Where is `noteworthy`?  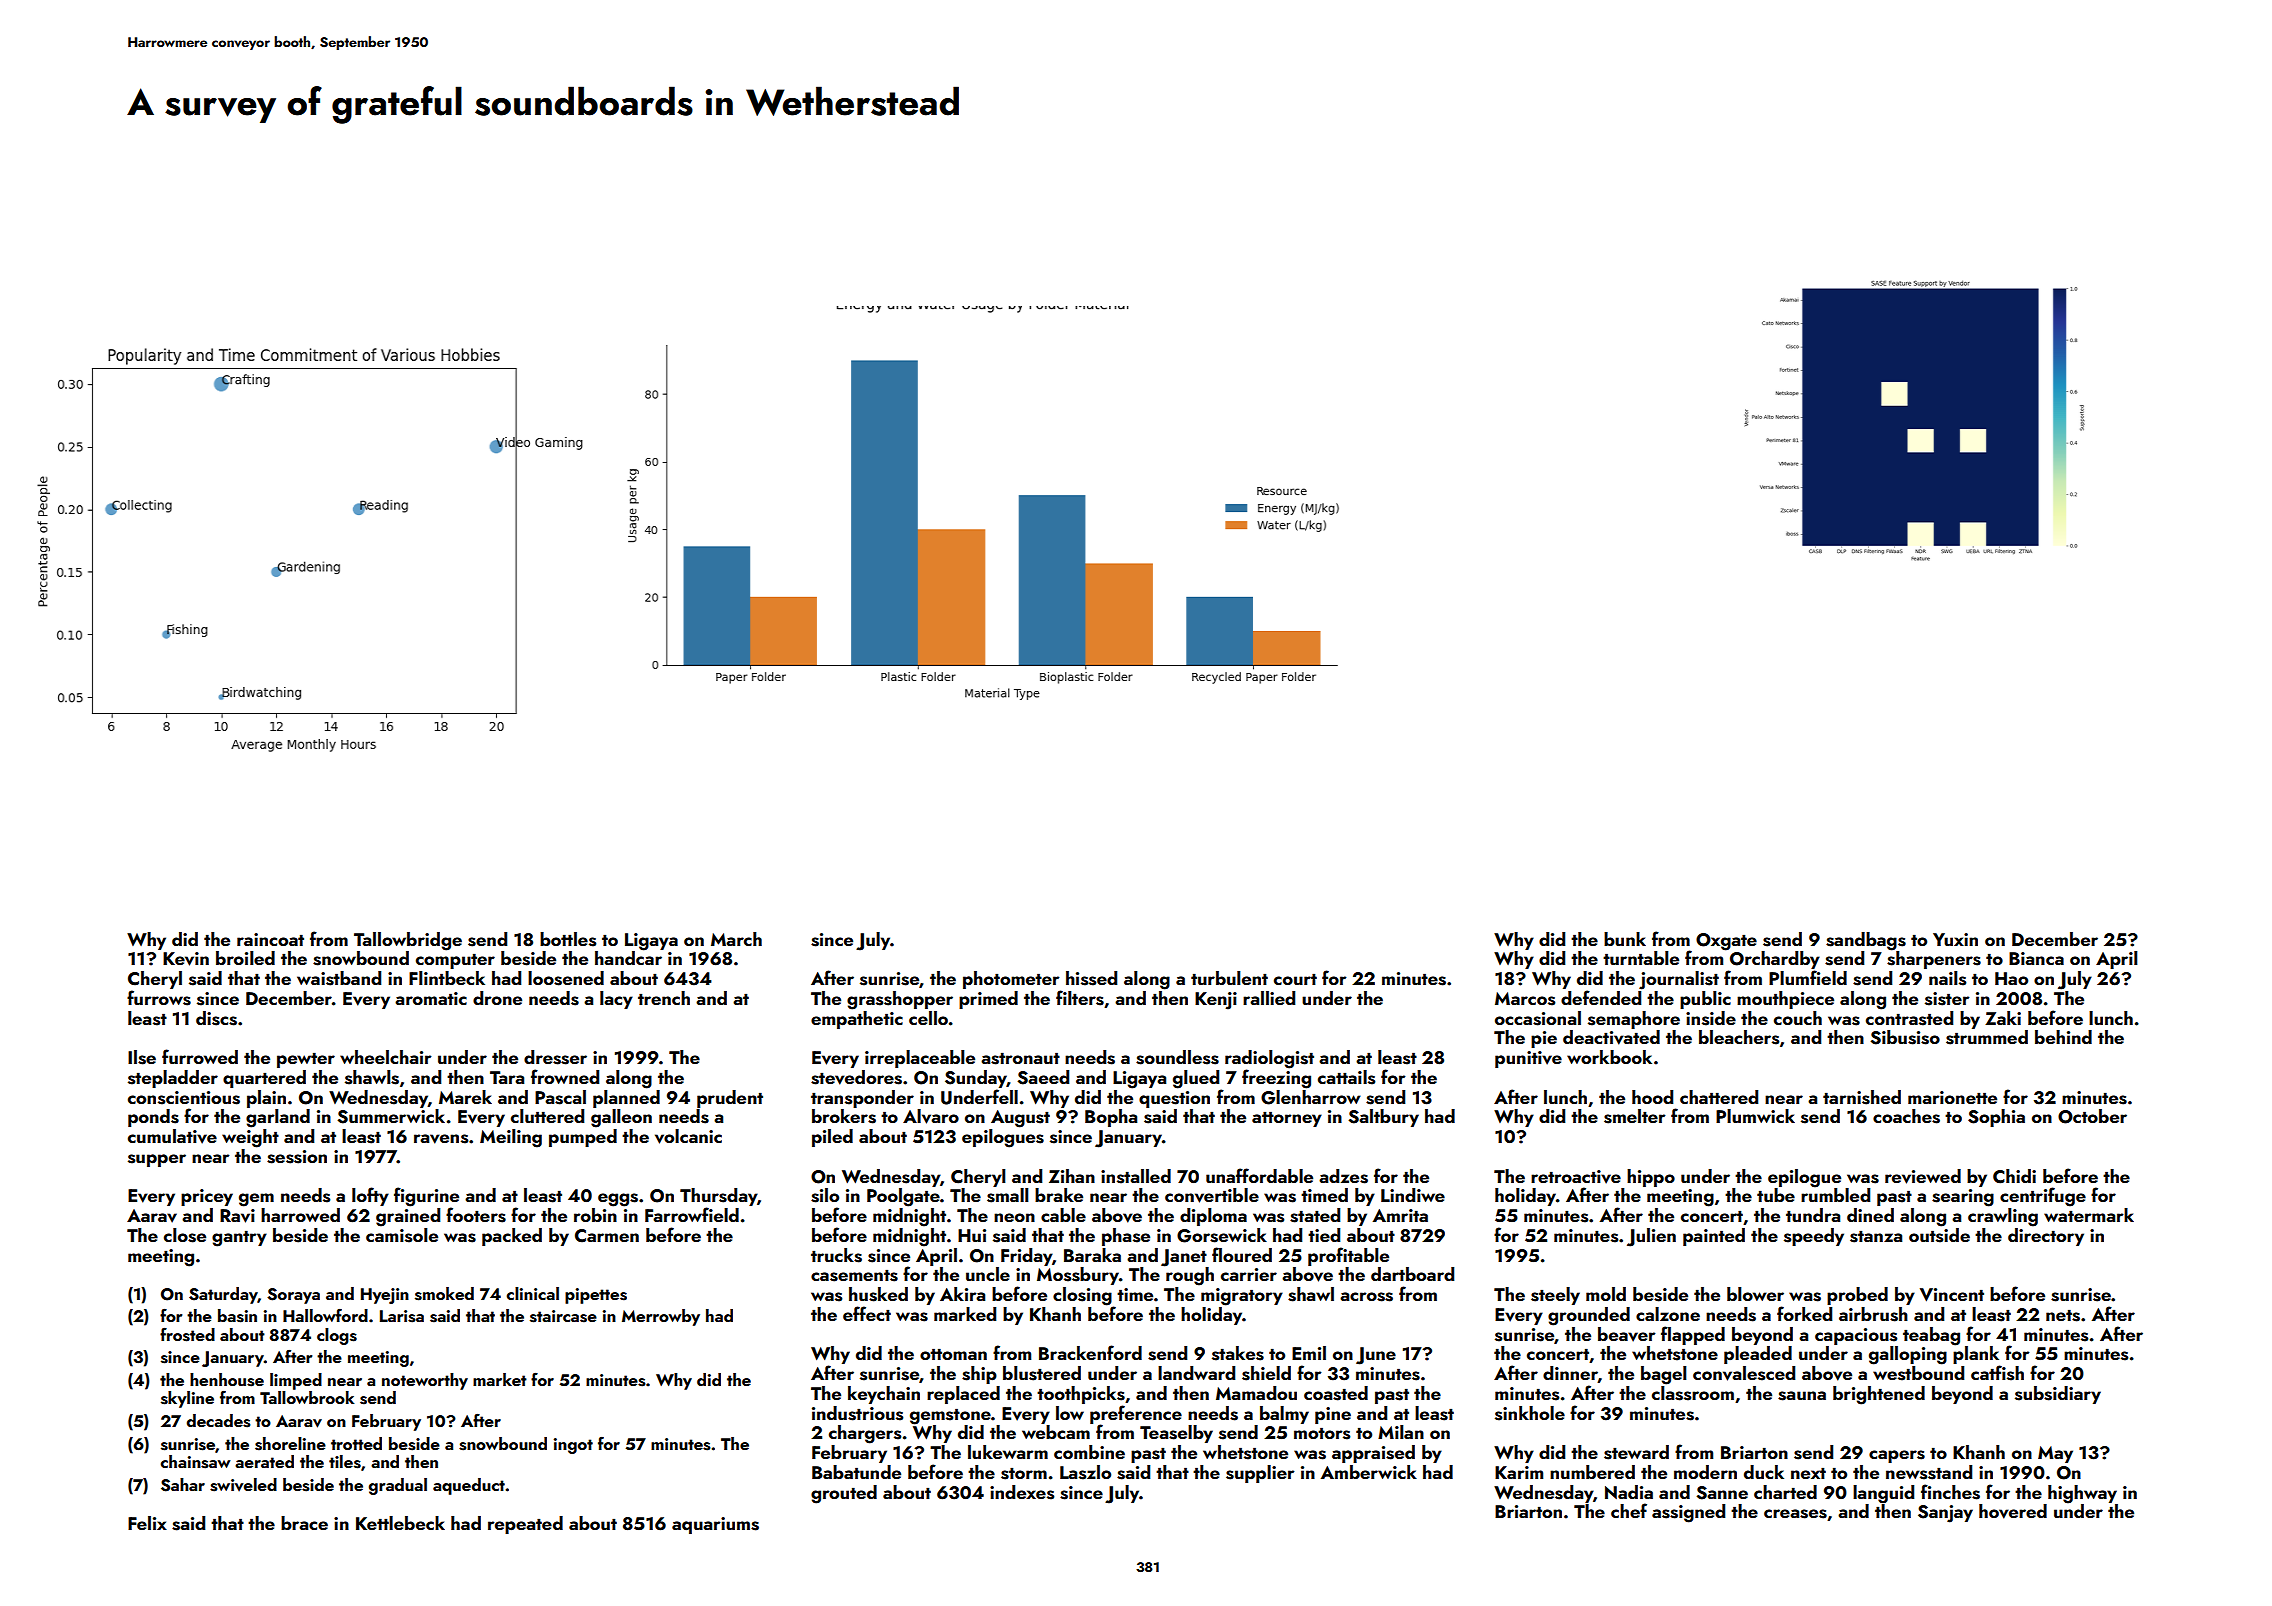
noteworthy is located at coordinates (425, 1381).
